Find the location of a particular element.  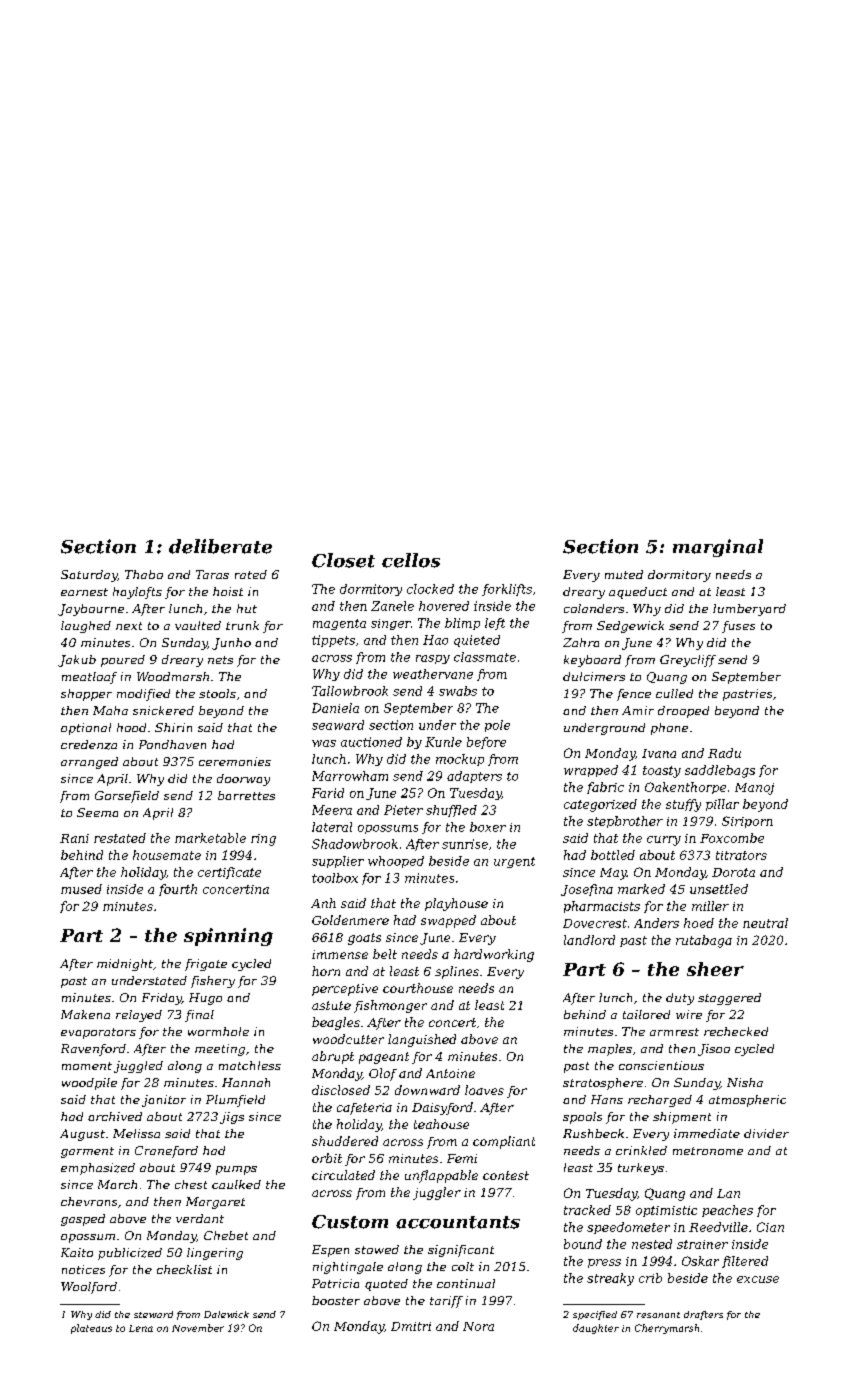

Closet is located at coordinates (343, 560).
